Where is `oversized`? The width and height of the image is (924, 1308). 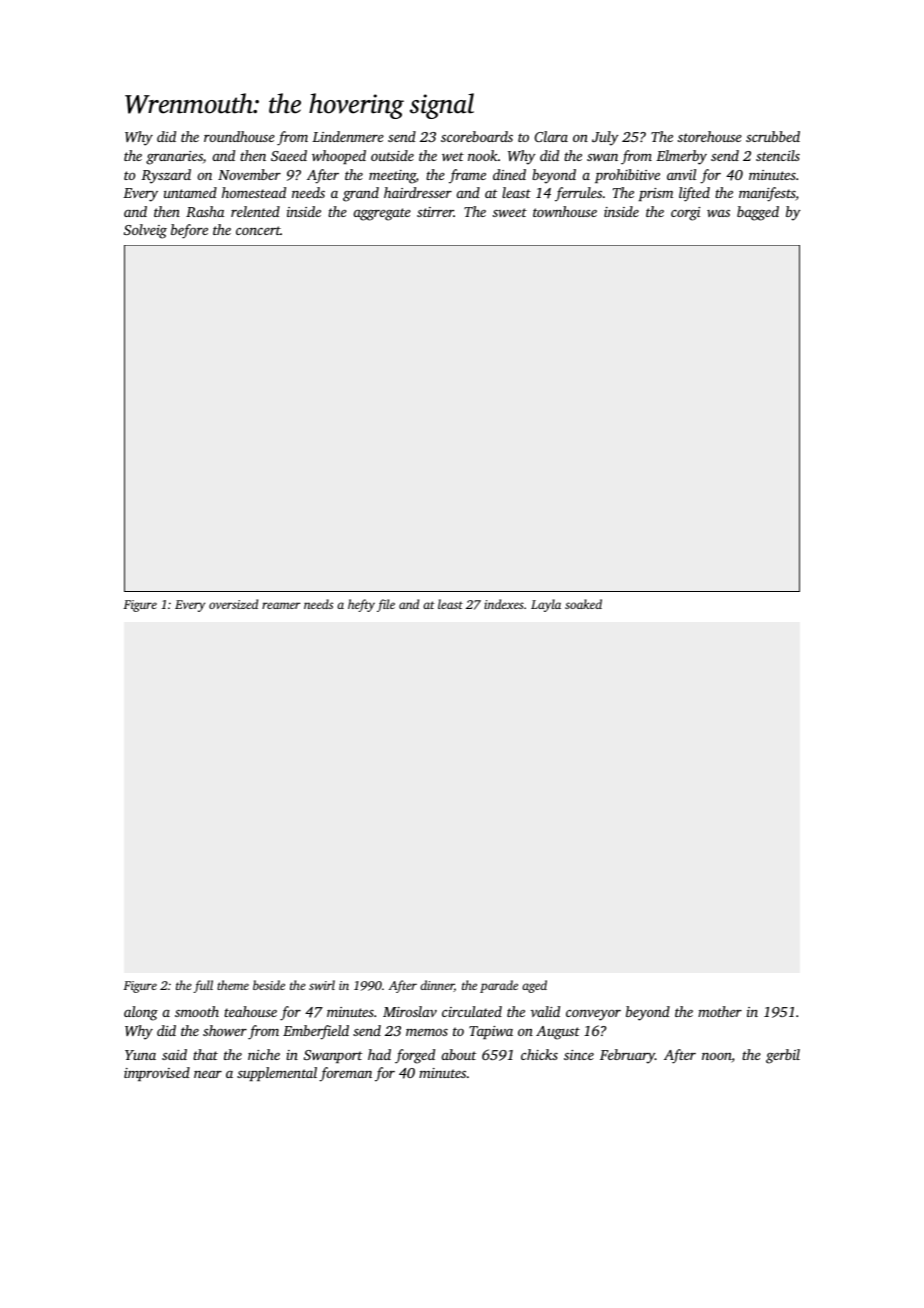
oversized is located at coordinates (233, 604).
